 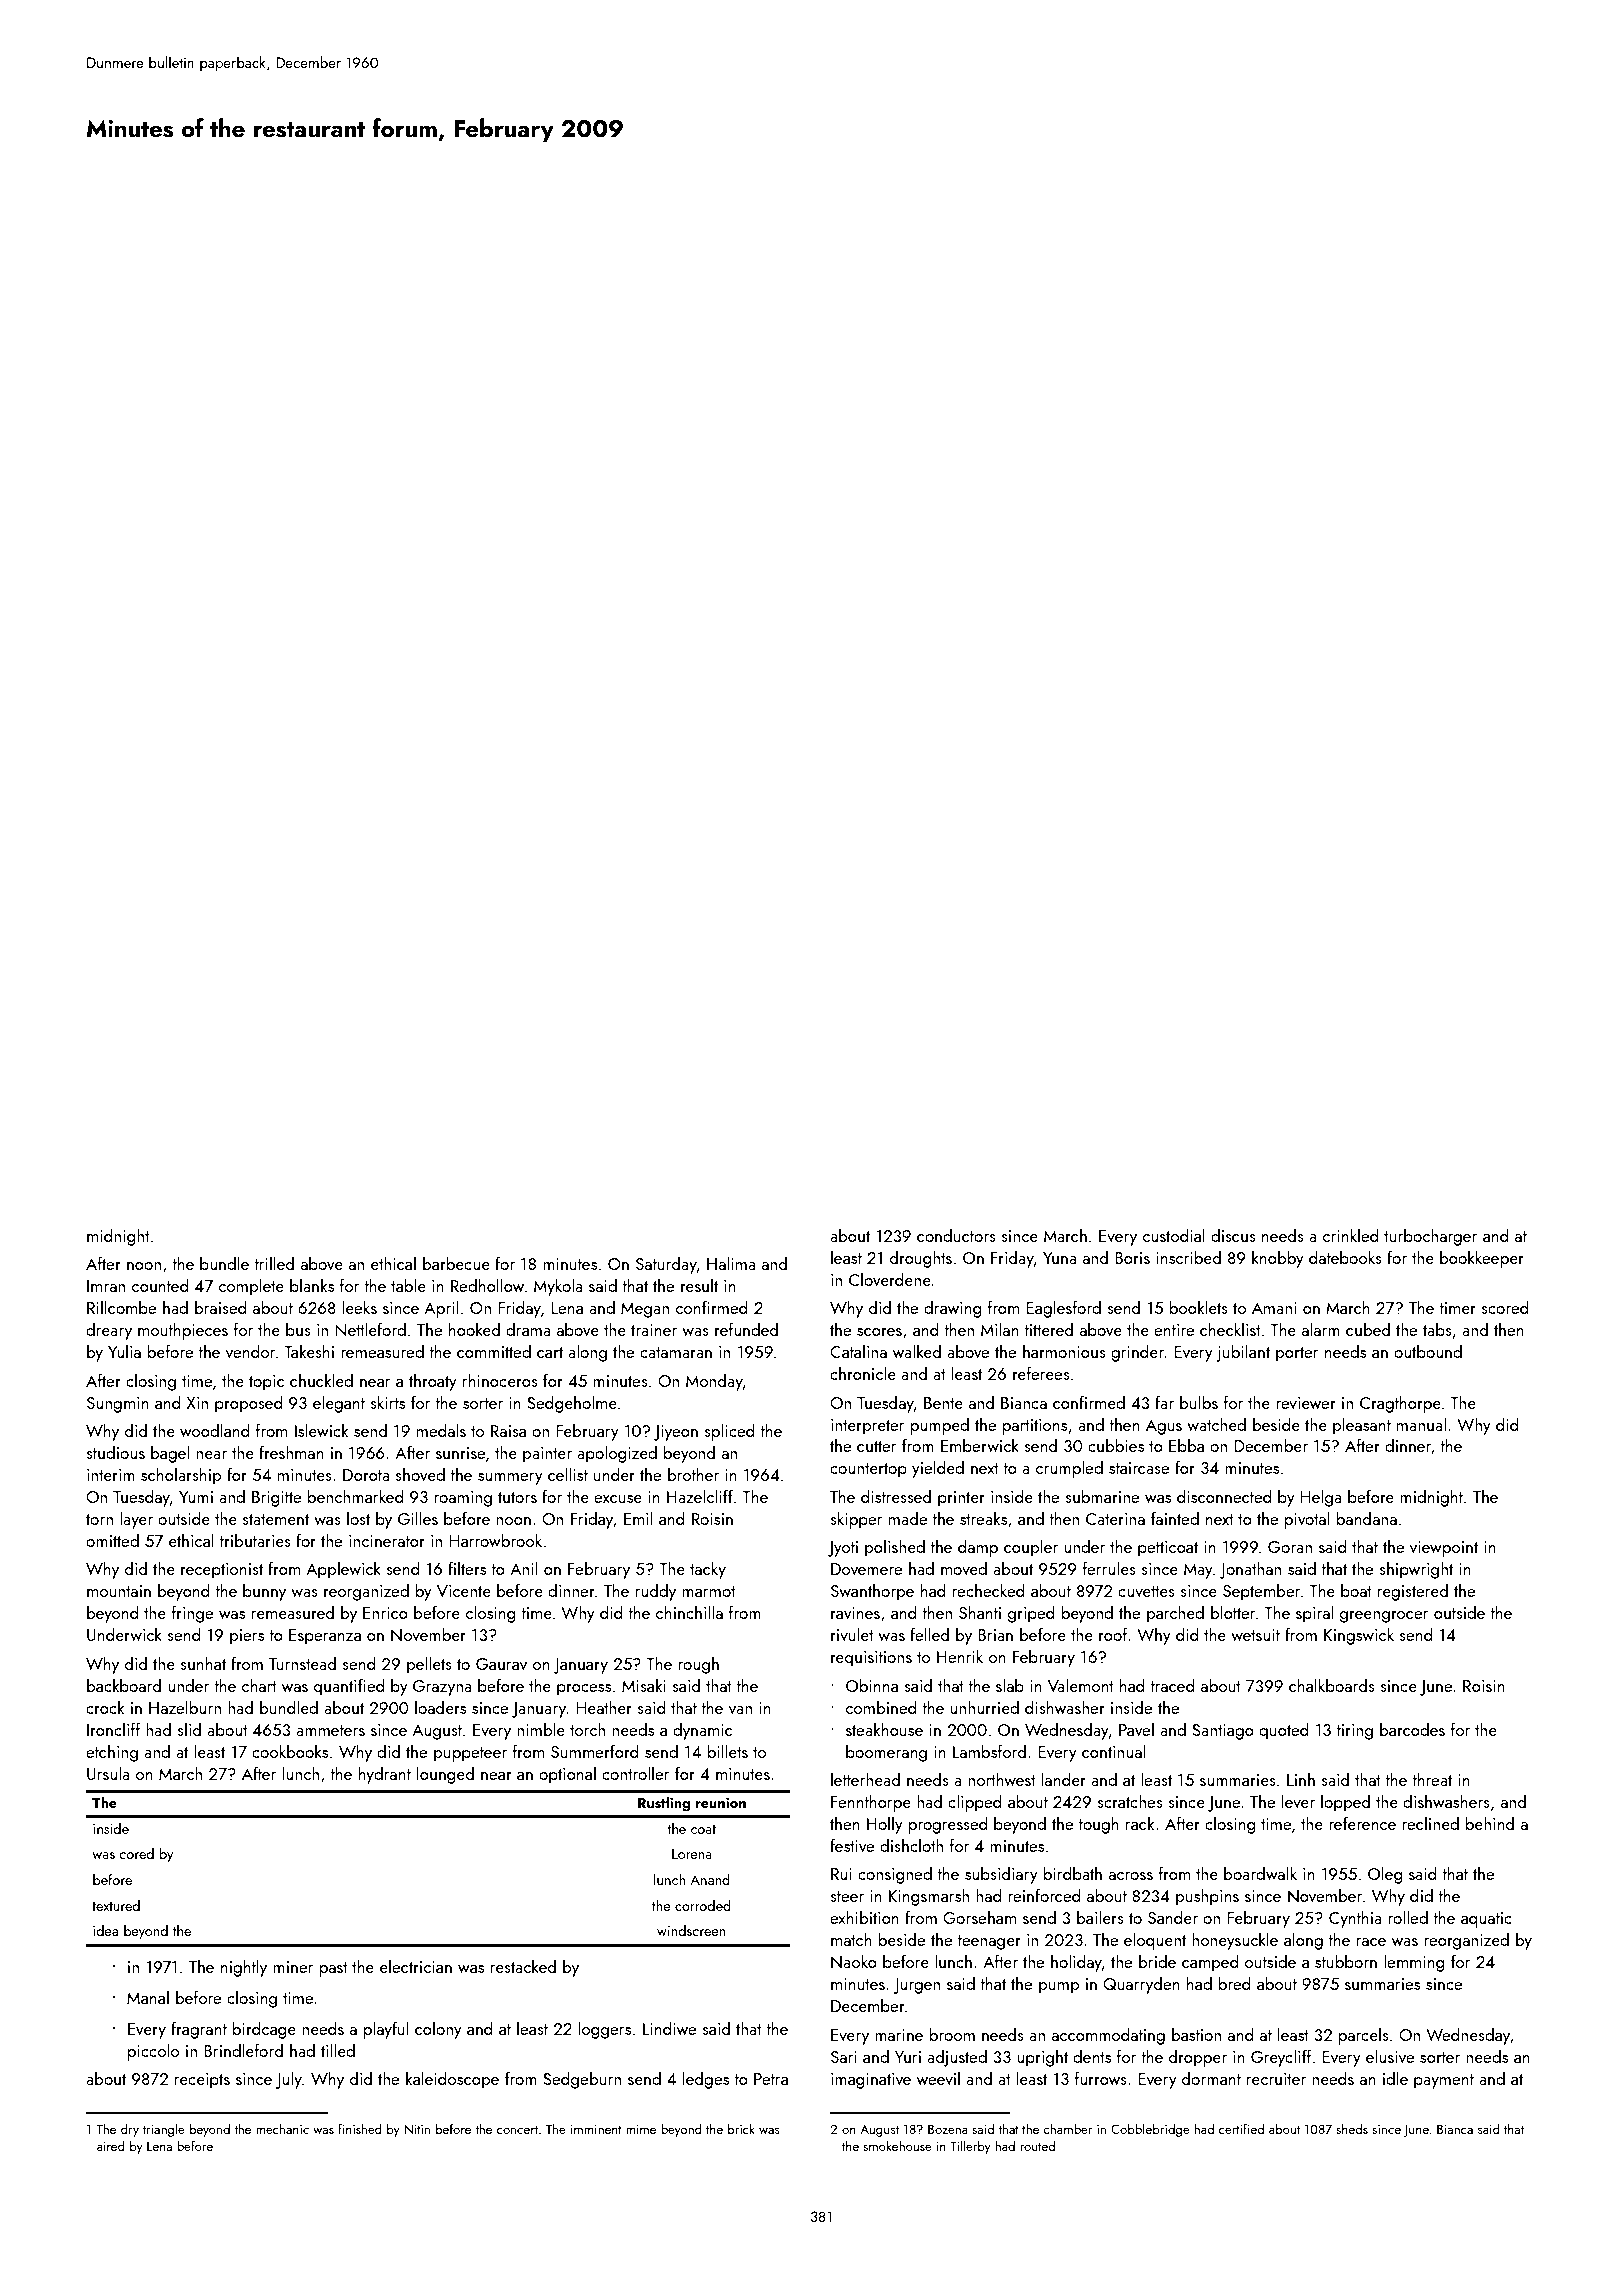 What do you see at coordinates (1001, 1875) in the screenshot?
I see `subsidiary` at bounding box center [1001, 1875].
